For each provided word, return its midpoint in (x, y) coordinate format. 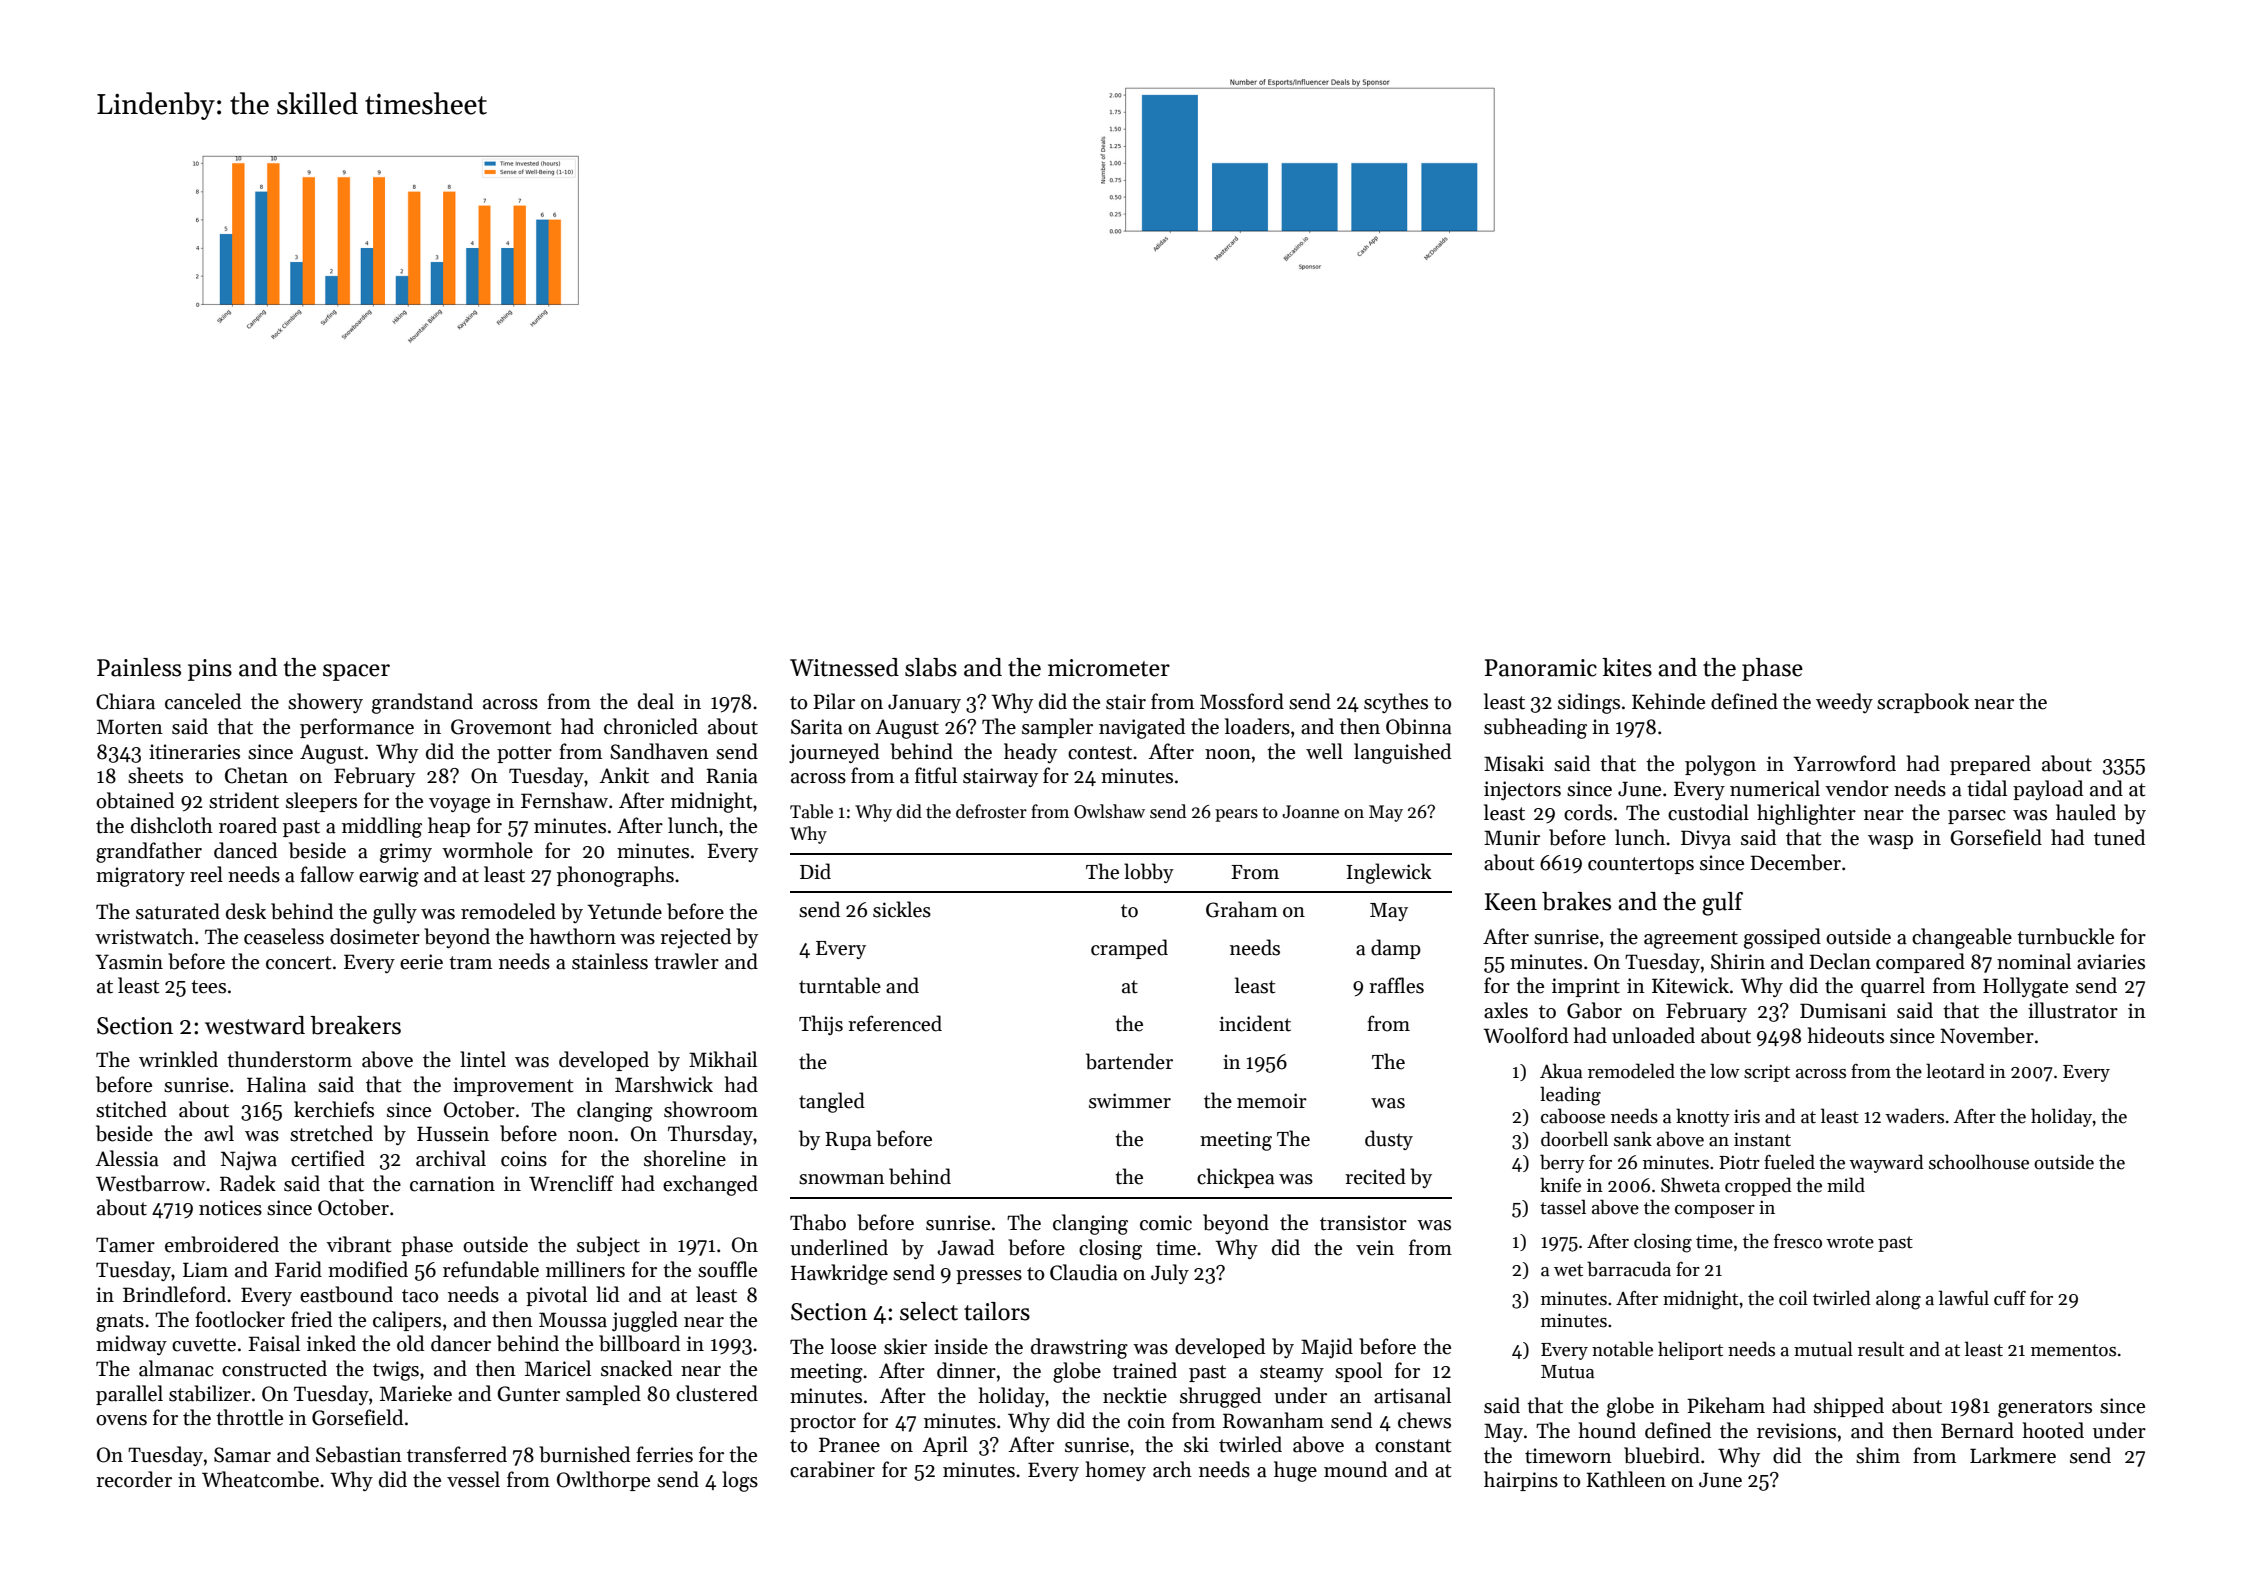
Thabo (818, 1222)
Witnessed (844, 667)
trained (1145, 1370)
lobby (1149, 873)
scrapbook (1923, 703)
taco (420, 1296)
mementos (2073, 1350)
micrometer (1109, 668)
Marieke (416, 1393)
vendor (1857, 788)
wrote (1850, 1242)
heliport (1690, 1350)
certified (328, 1158)
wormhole (487, 850)
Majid (1327, 1348)
